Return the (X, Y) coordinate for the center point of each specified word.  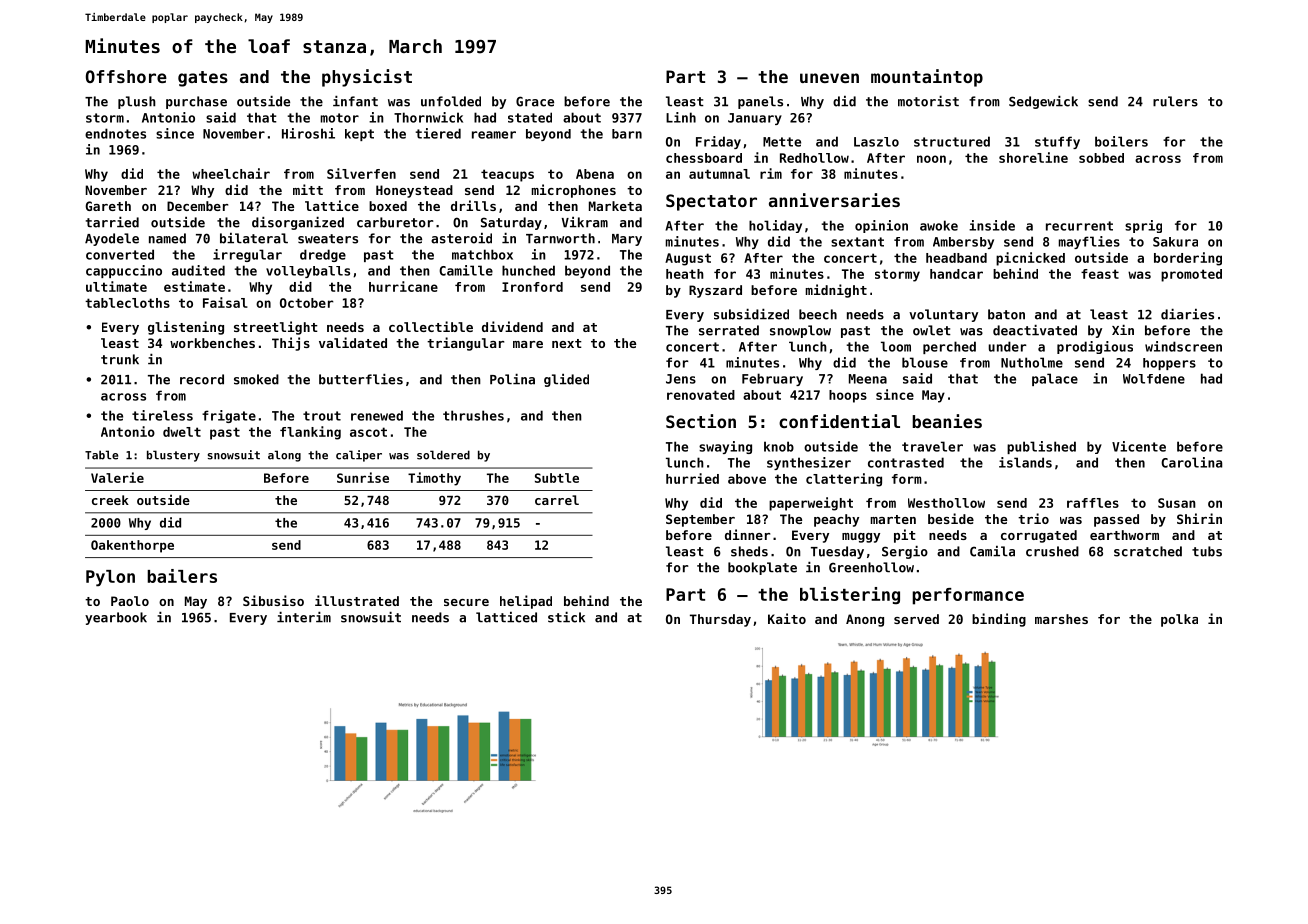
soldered (443, 455)
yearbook (116, 618)
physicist (367, 78)
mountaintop (927, 78)
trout (322, 416)
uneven (829, 78)
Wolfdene (1154, 379)
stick (566, 617)
